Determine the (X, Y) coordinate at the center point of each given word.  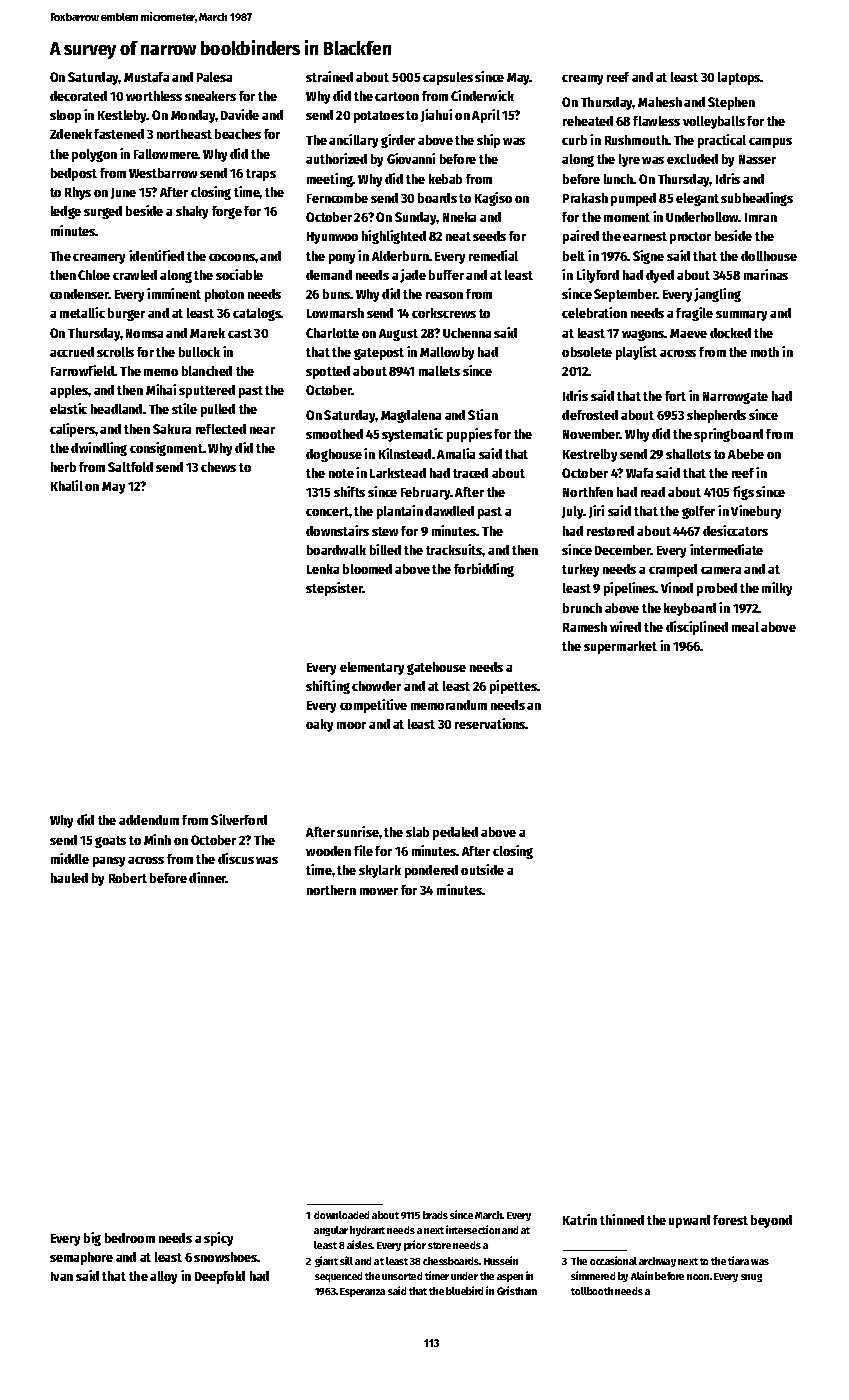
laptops (739, 78)
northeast (184, 134)
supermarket (620, 647)
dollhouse (769, 256)
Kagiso (493, 199)
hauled (69, 878)
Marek (207, 333)
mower (379, 891)
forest (730, 1220)
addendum (149, 820)
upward (689, 1221)
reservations (490, 723)
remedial (493, 255)
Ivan (62, 1276)
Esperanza (362, 1292)
